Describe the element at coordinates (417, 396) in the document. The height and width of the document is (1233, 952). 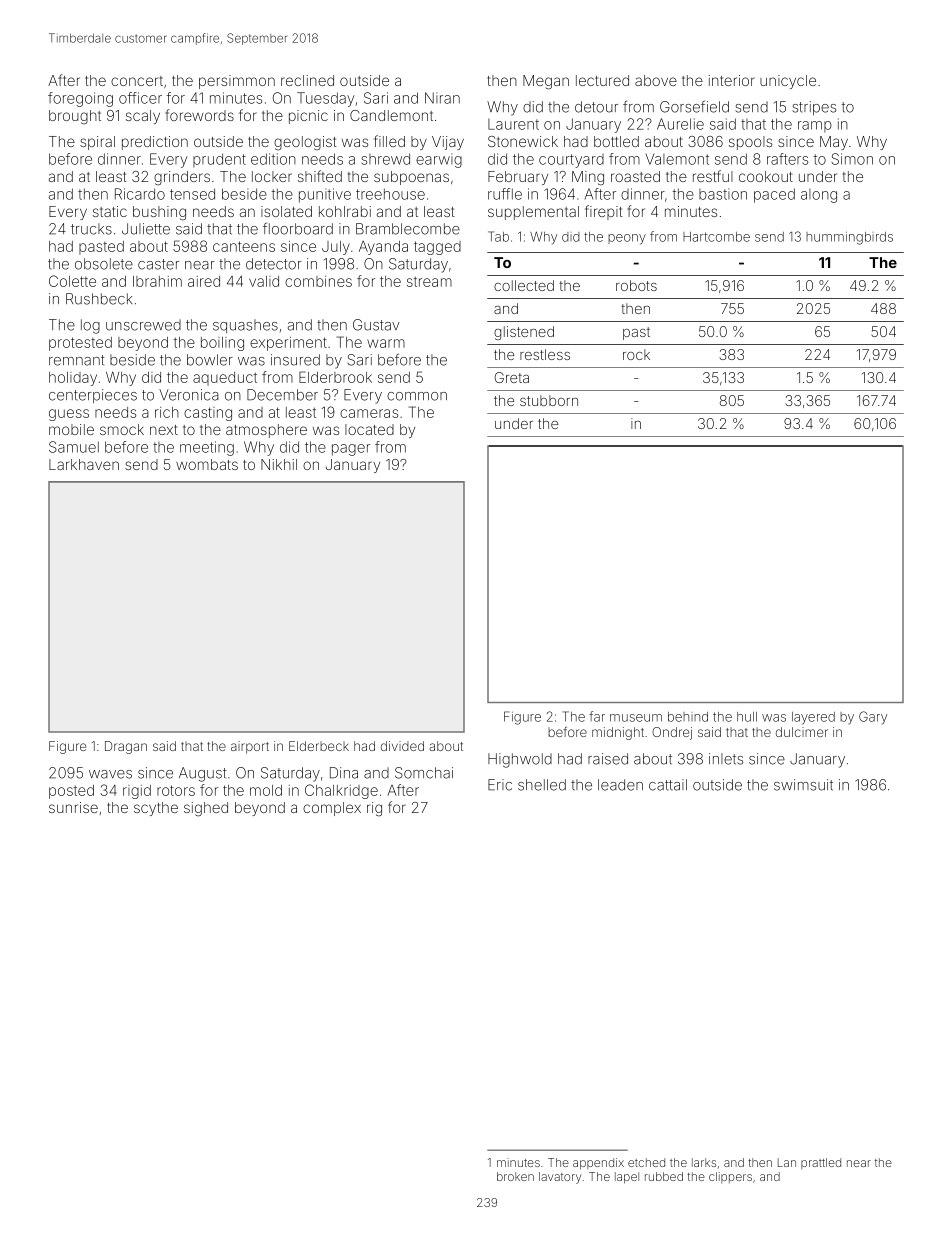
I see `common` at that location.
